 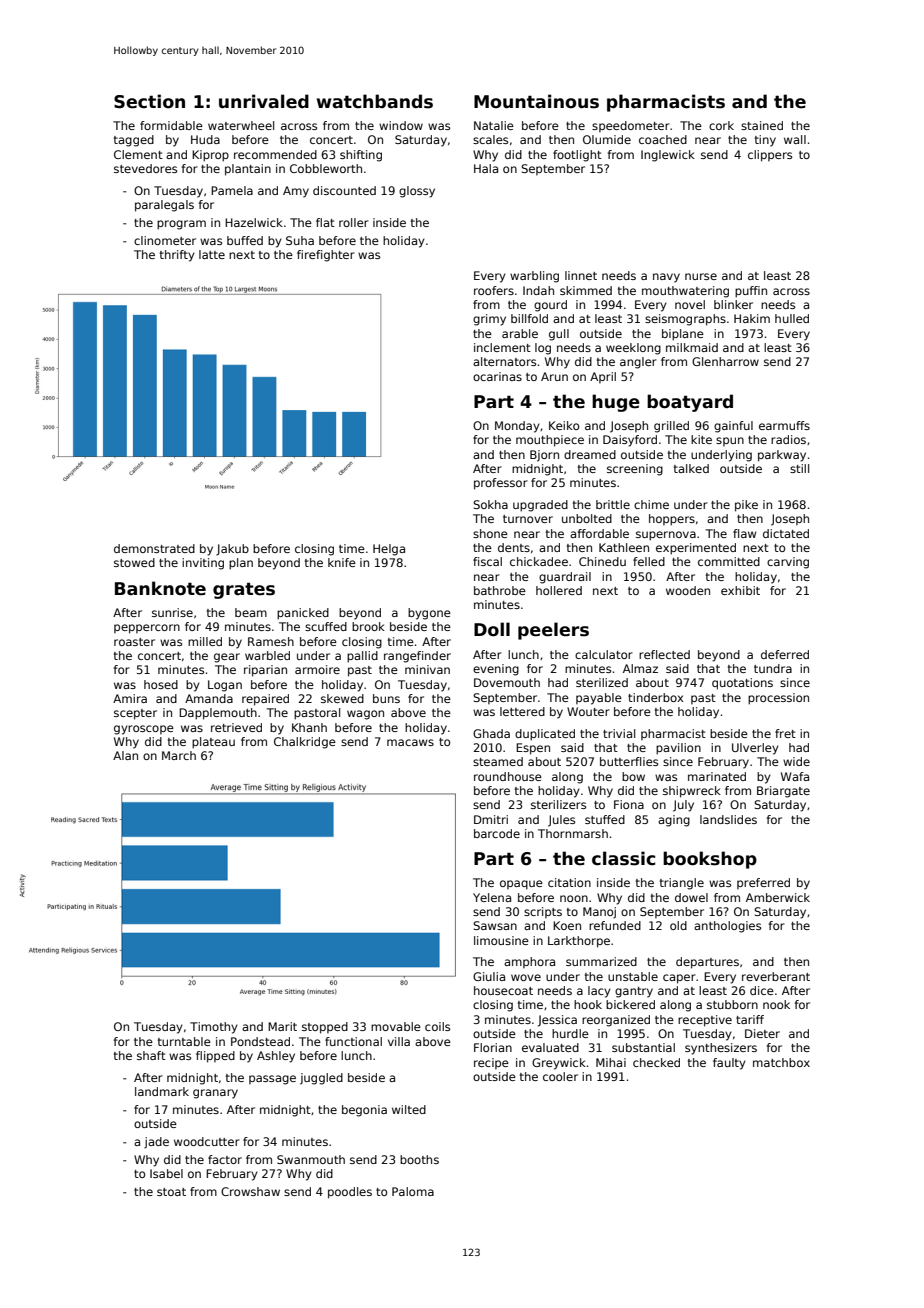 What do you see at coordinates (631, 126) in the image?
I see `speedometer` at bounding box center [631, 126].
